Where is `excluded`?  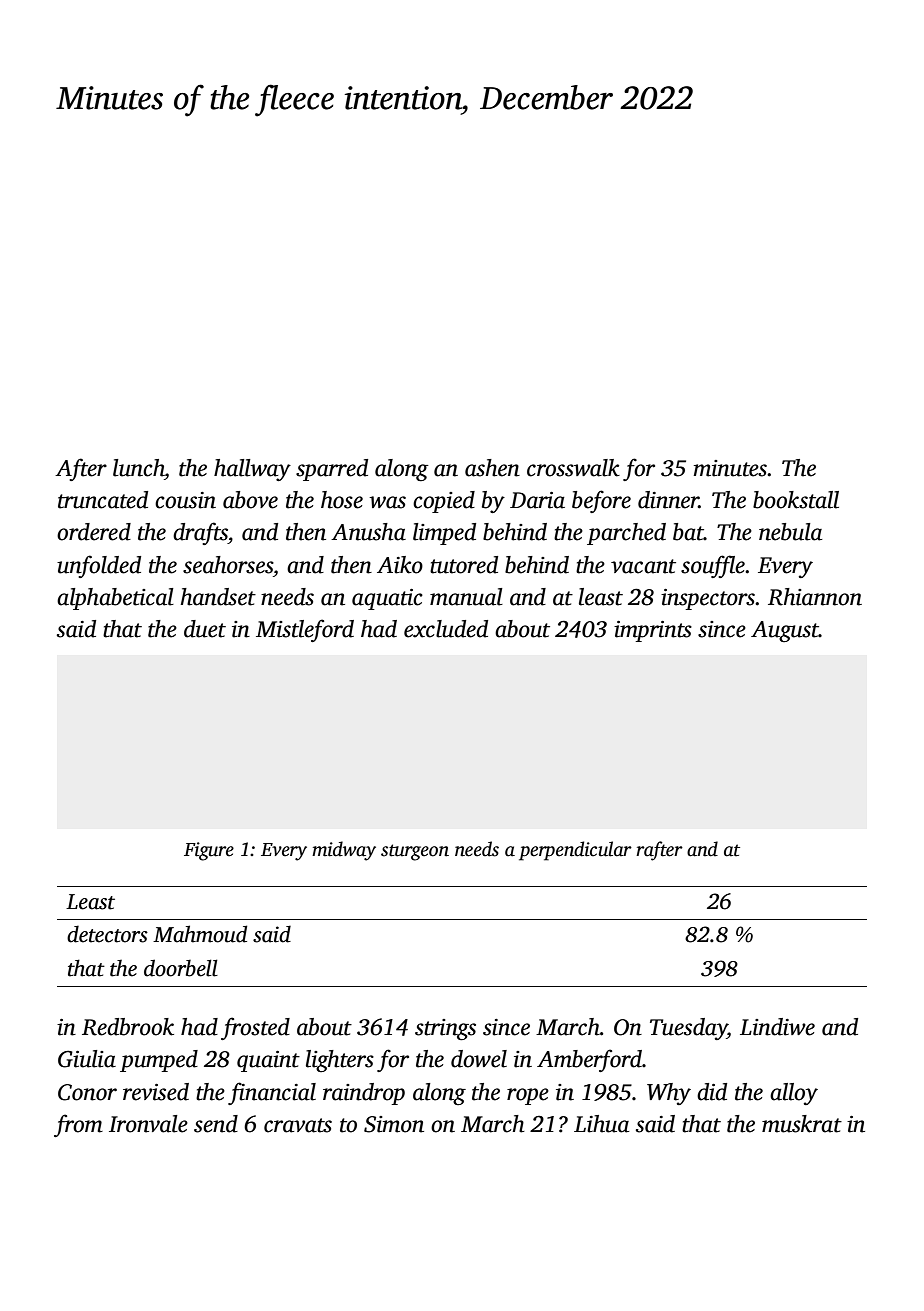 excluded is located at coordinates (446, 629).
